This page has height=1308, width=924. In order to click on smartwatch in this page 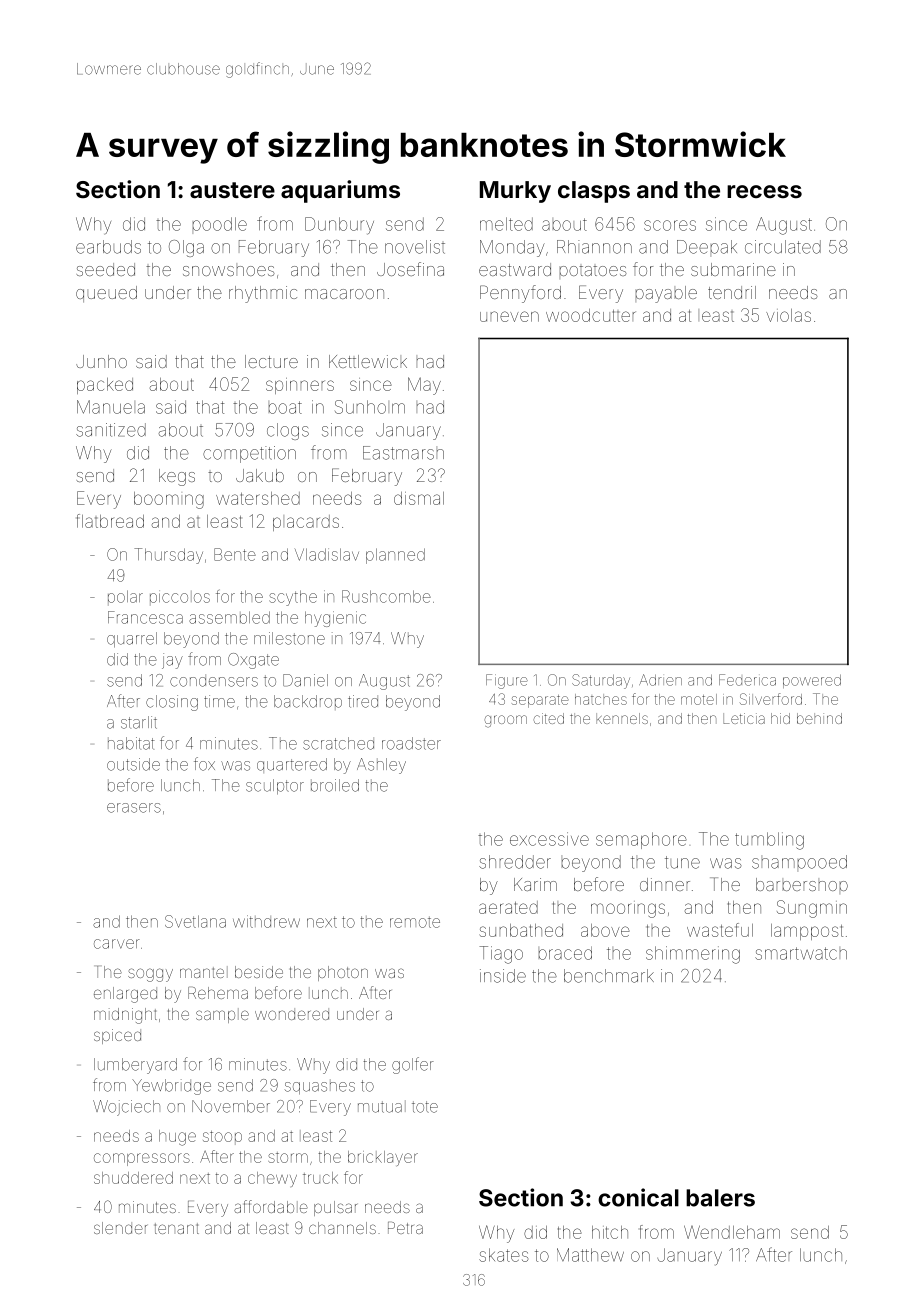, I will do `click(801, 953)`.
